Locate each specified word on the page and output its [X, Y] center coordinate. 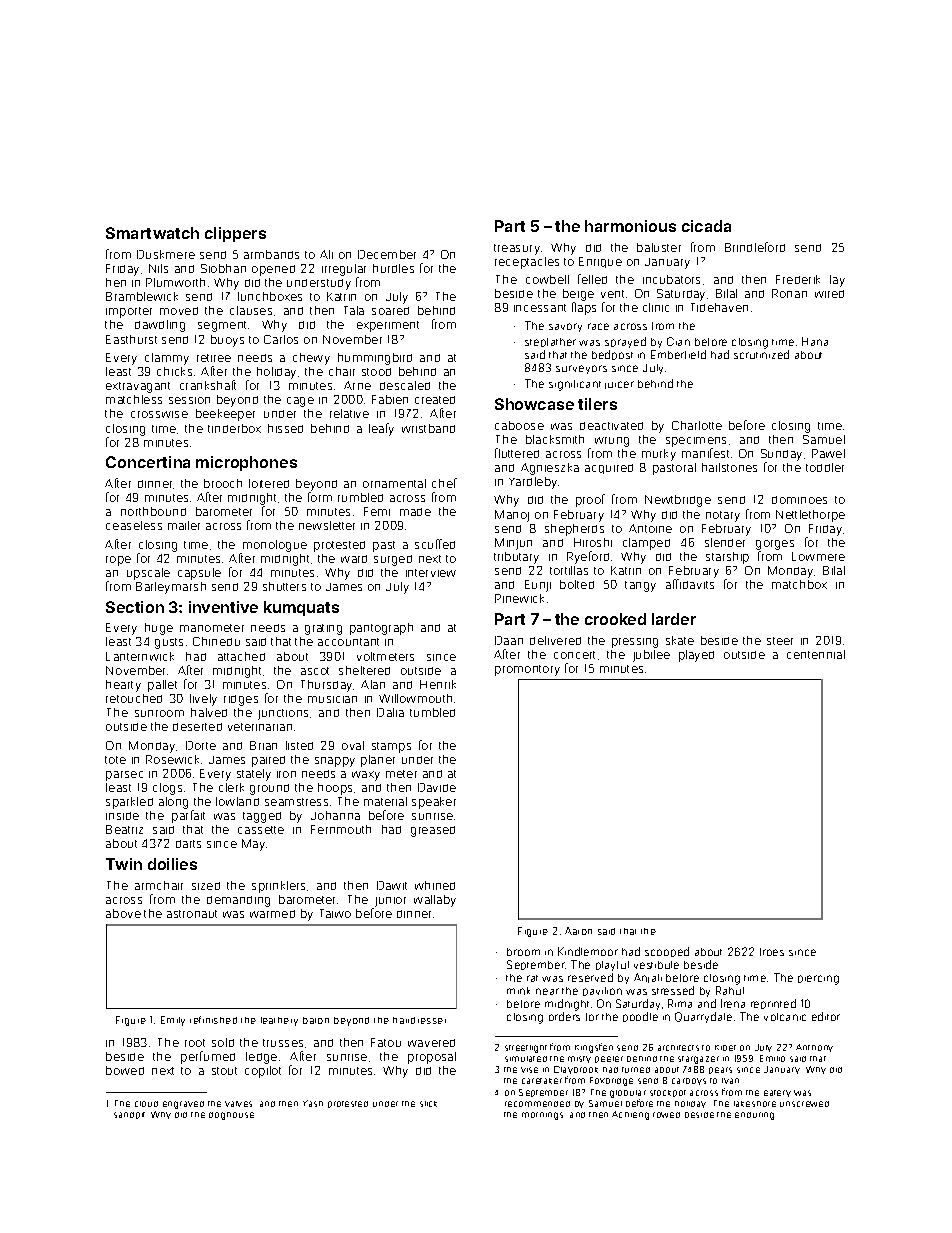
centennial [816, 654]
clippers [235, 234]
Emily [173, 1021]
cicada [706, 226]
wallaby [435, 901]
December [387, 254]
